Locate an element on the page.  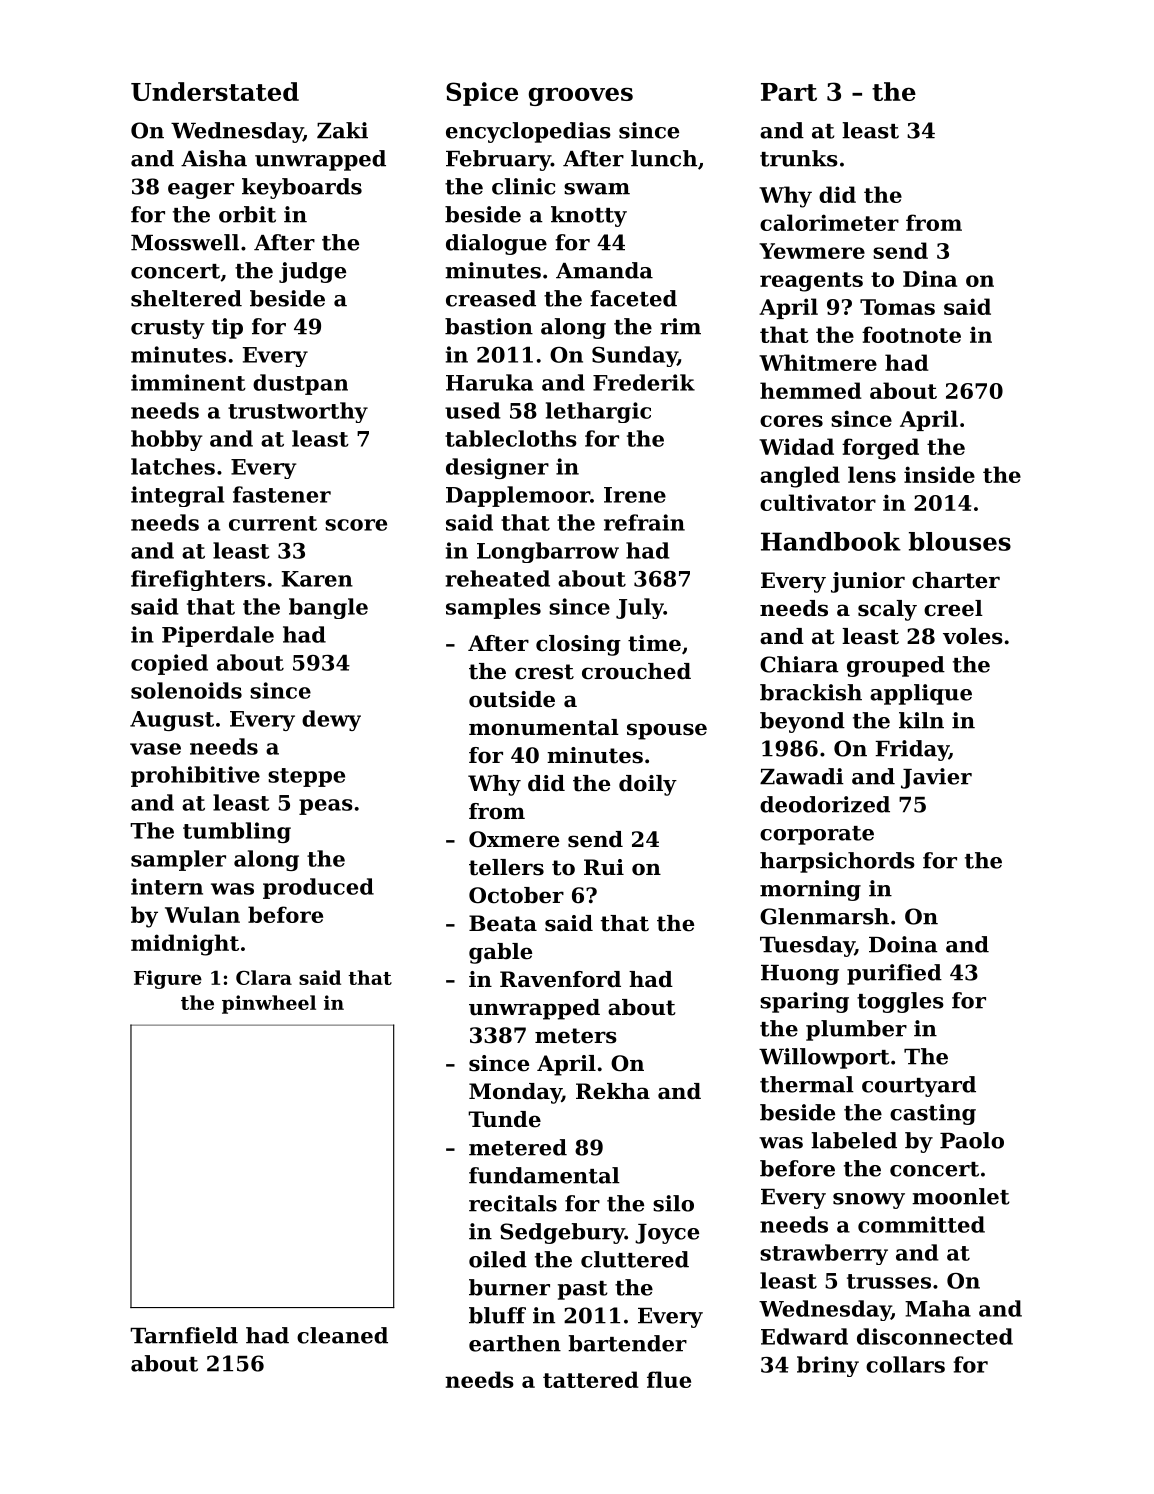
crest is located at coordinates (544, 672).
